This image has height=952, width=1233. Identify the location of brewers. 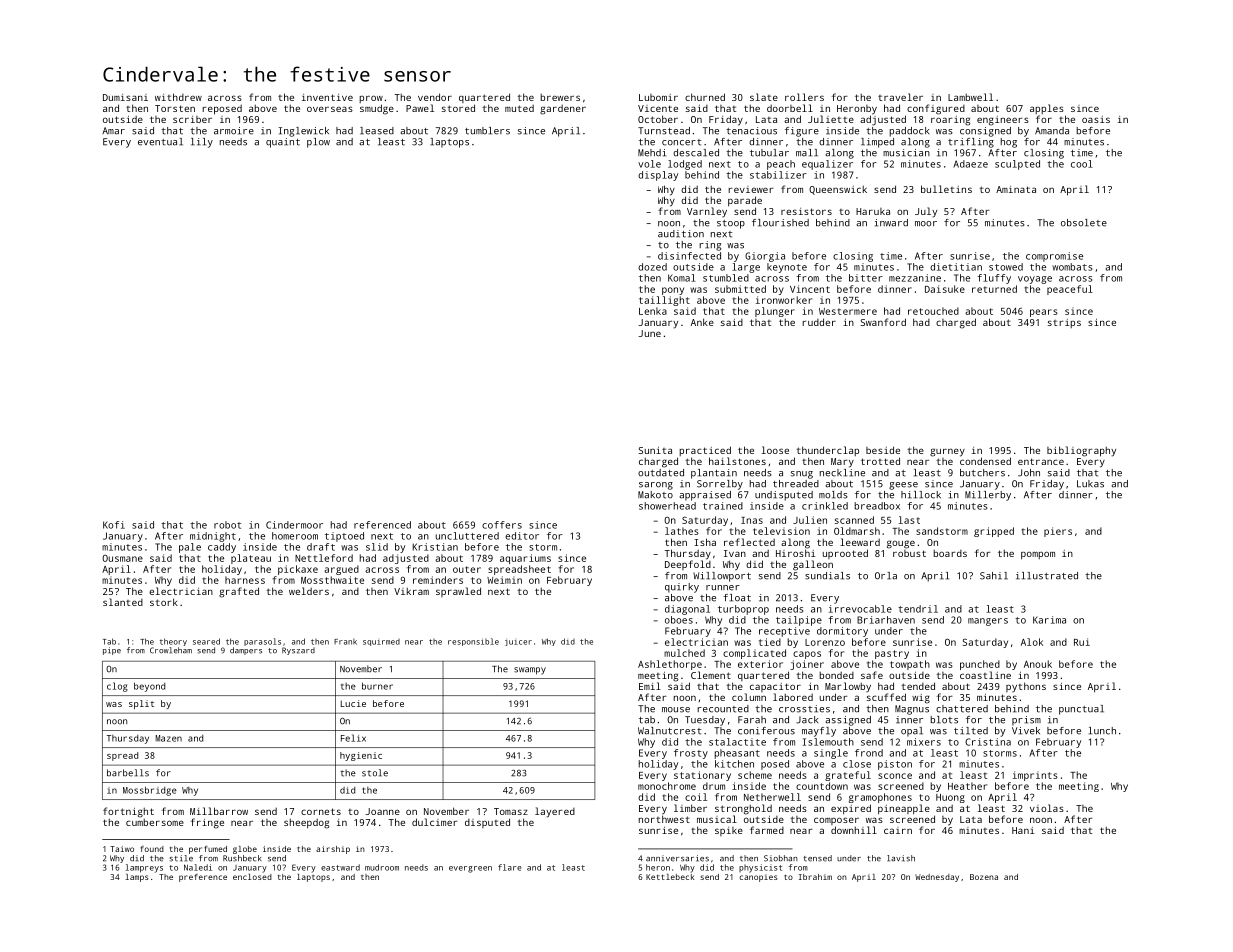
(560, 97).
